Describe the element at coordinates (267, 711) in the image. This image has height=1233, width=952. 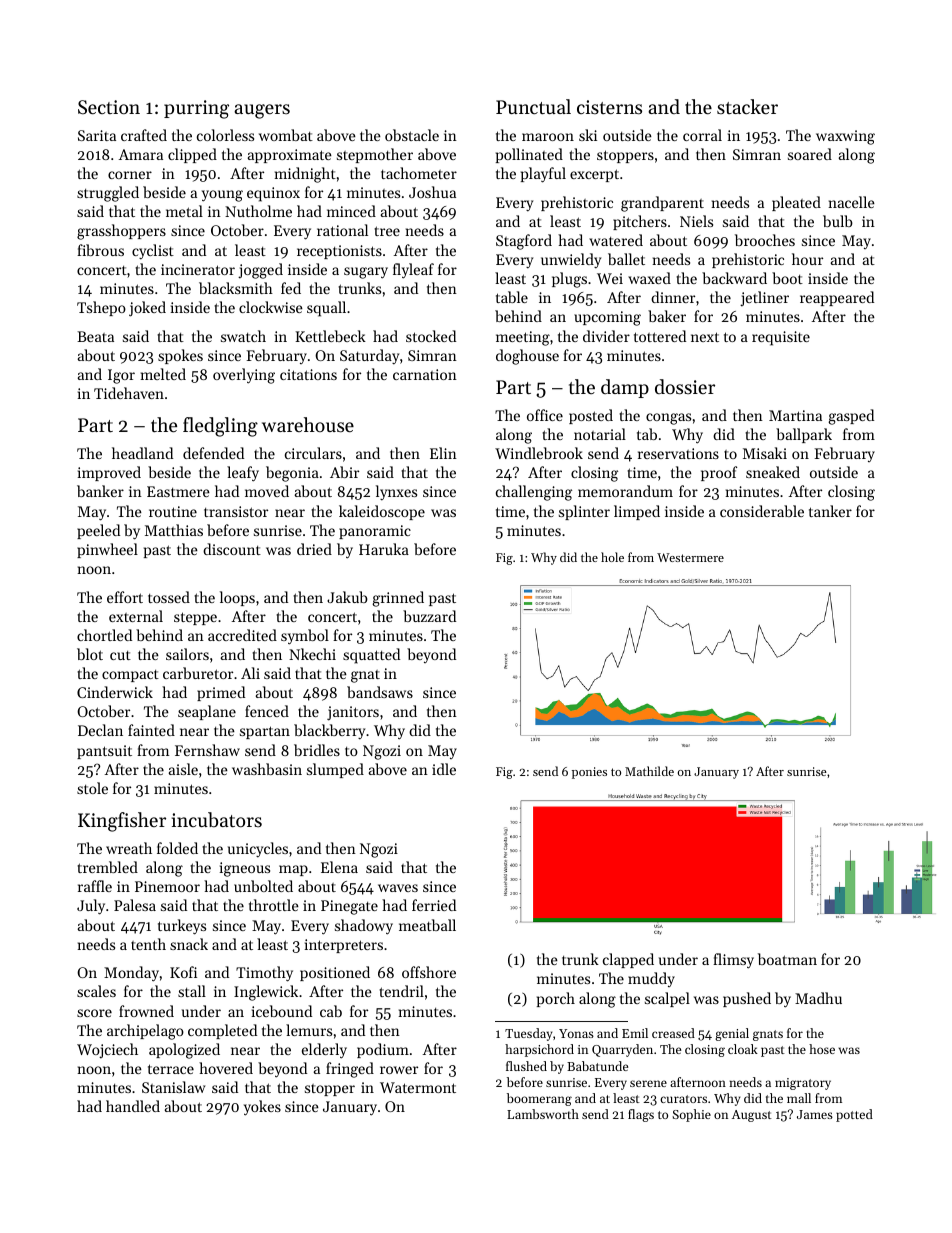
I see `fenced` at that location.
